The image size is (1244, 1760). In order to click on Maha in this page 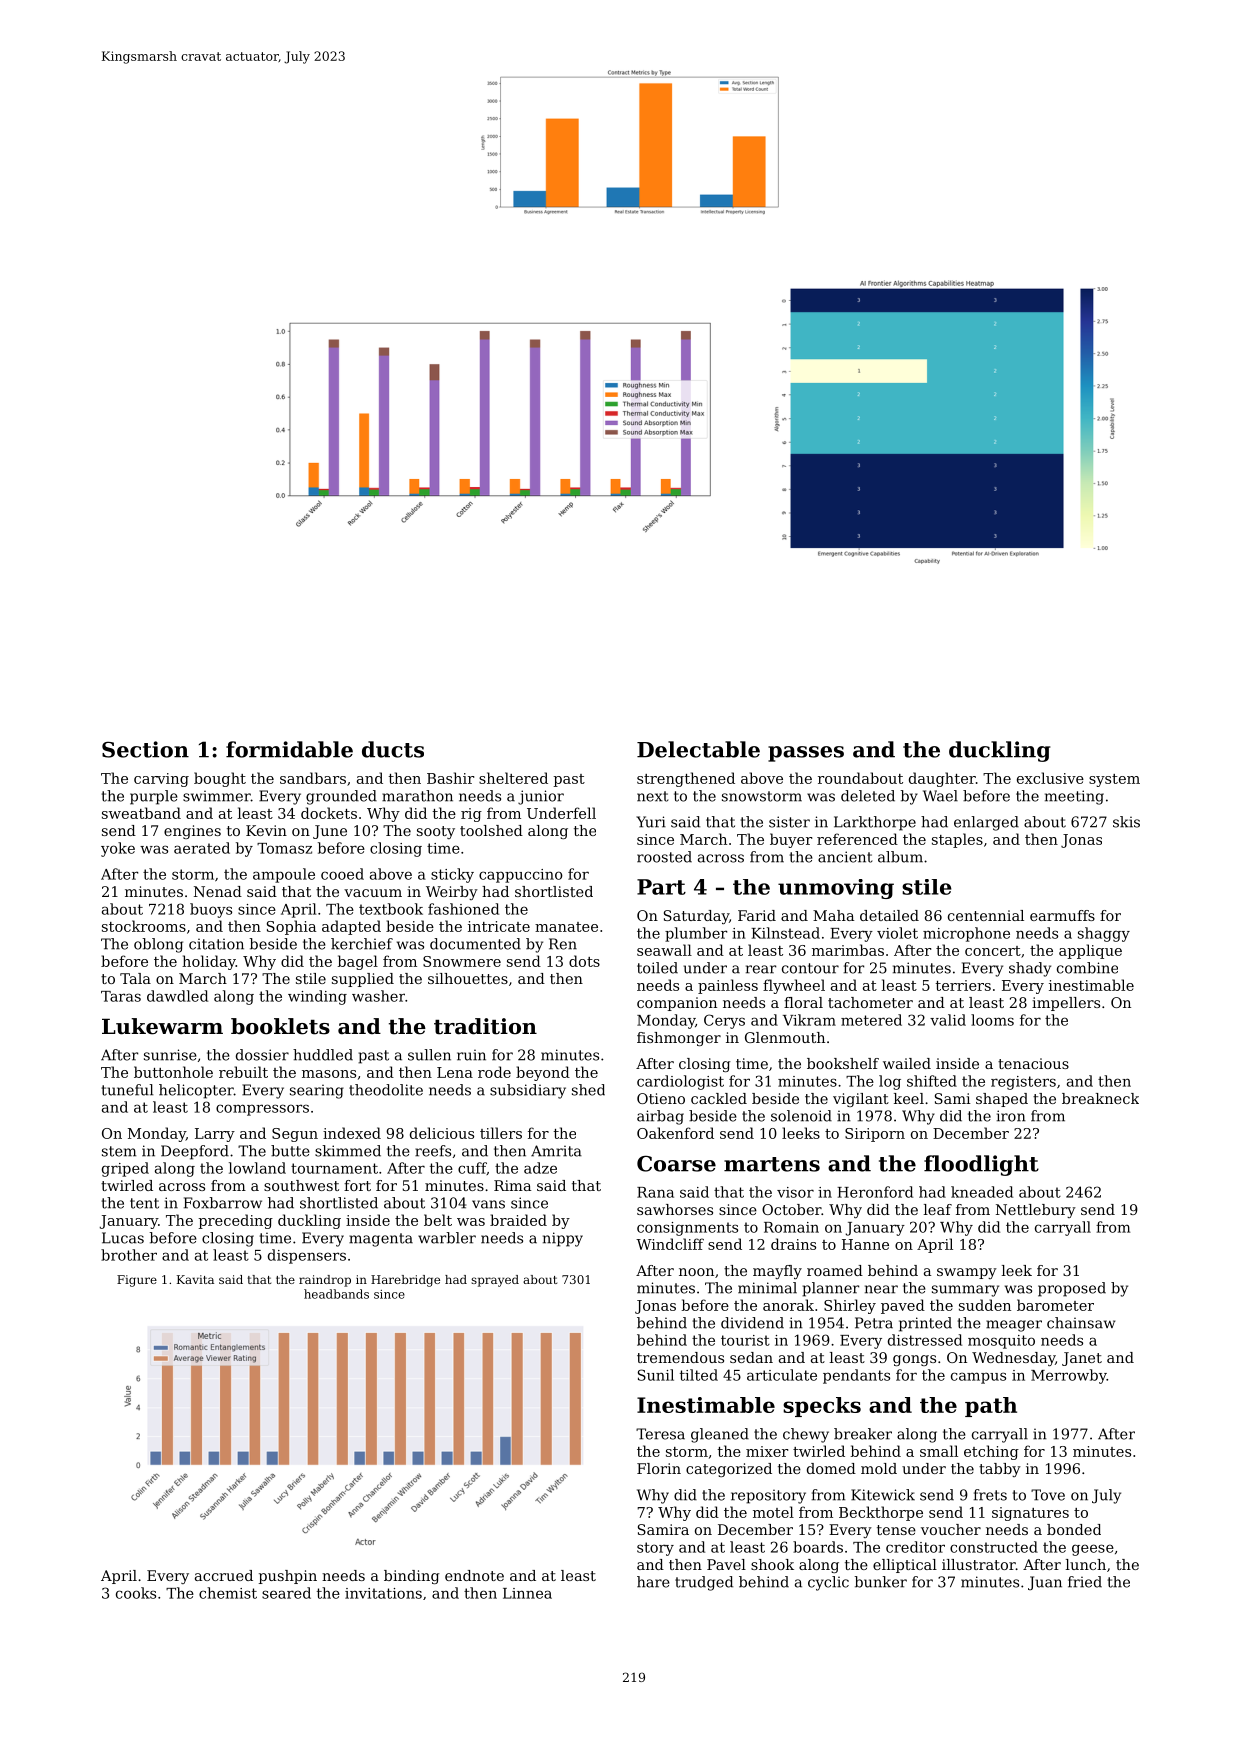, I will do `click(833, 915)`.
